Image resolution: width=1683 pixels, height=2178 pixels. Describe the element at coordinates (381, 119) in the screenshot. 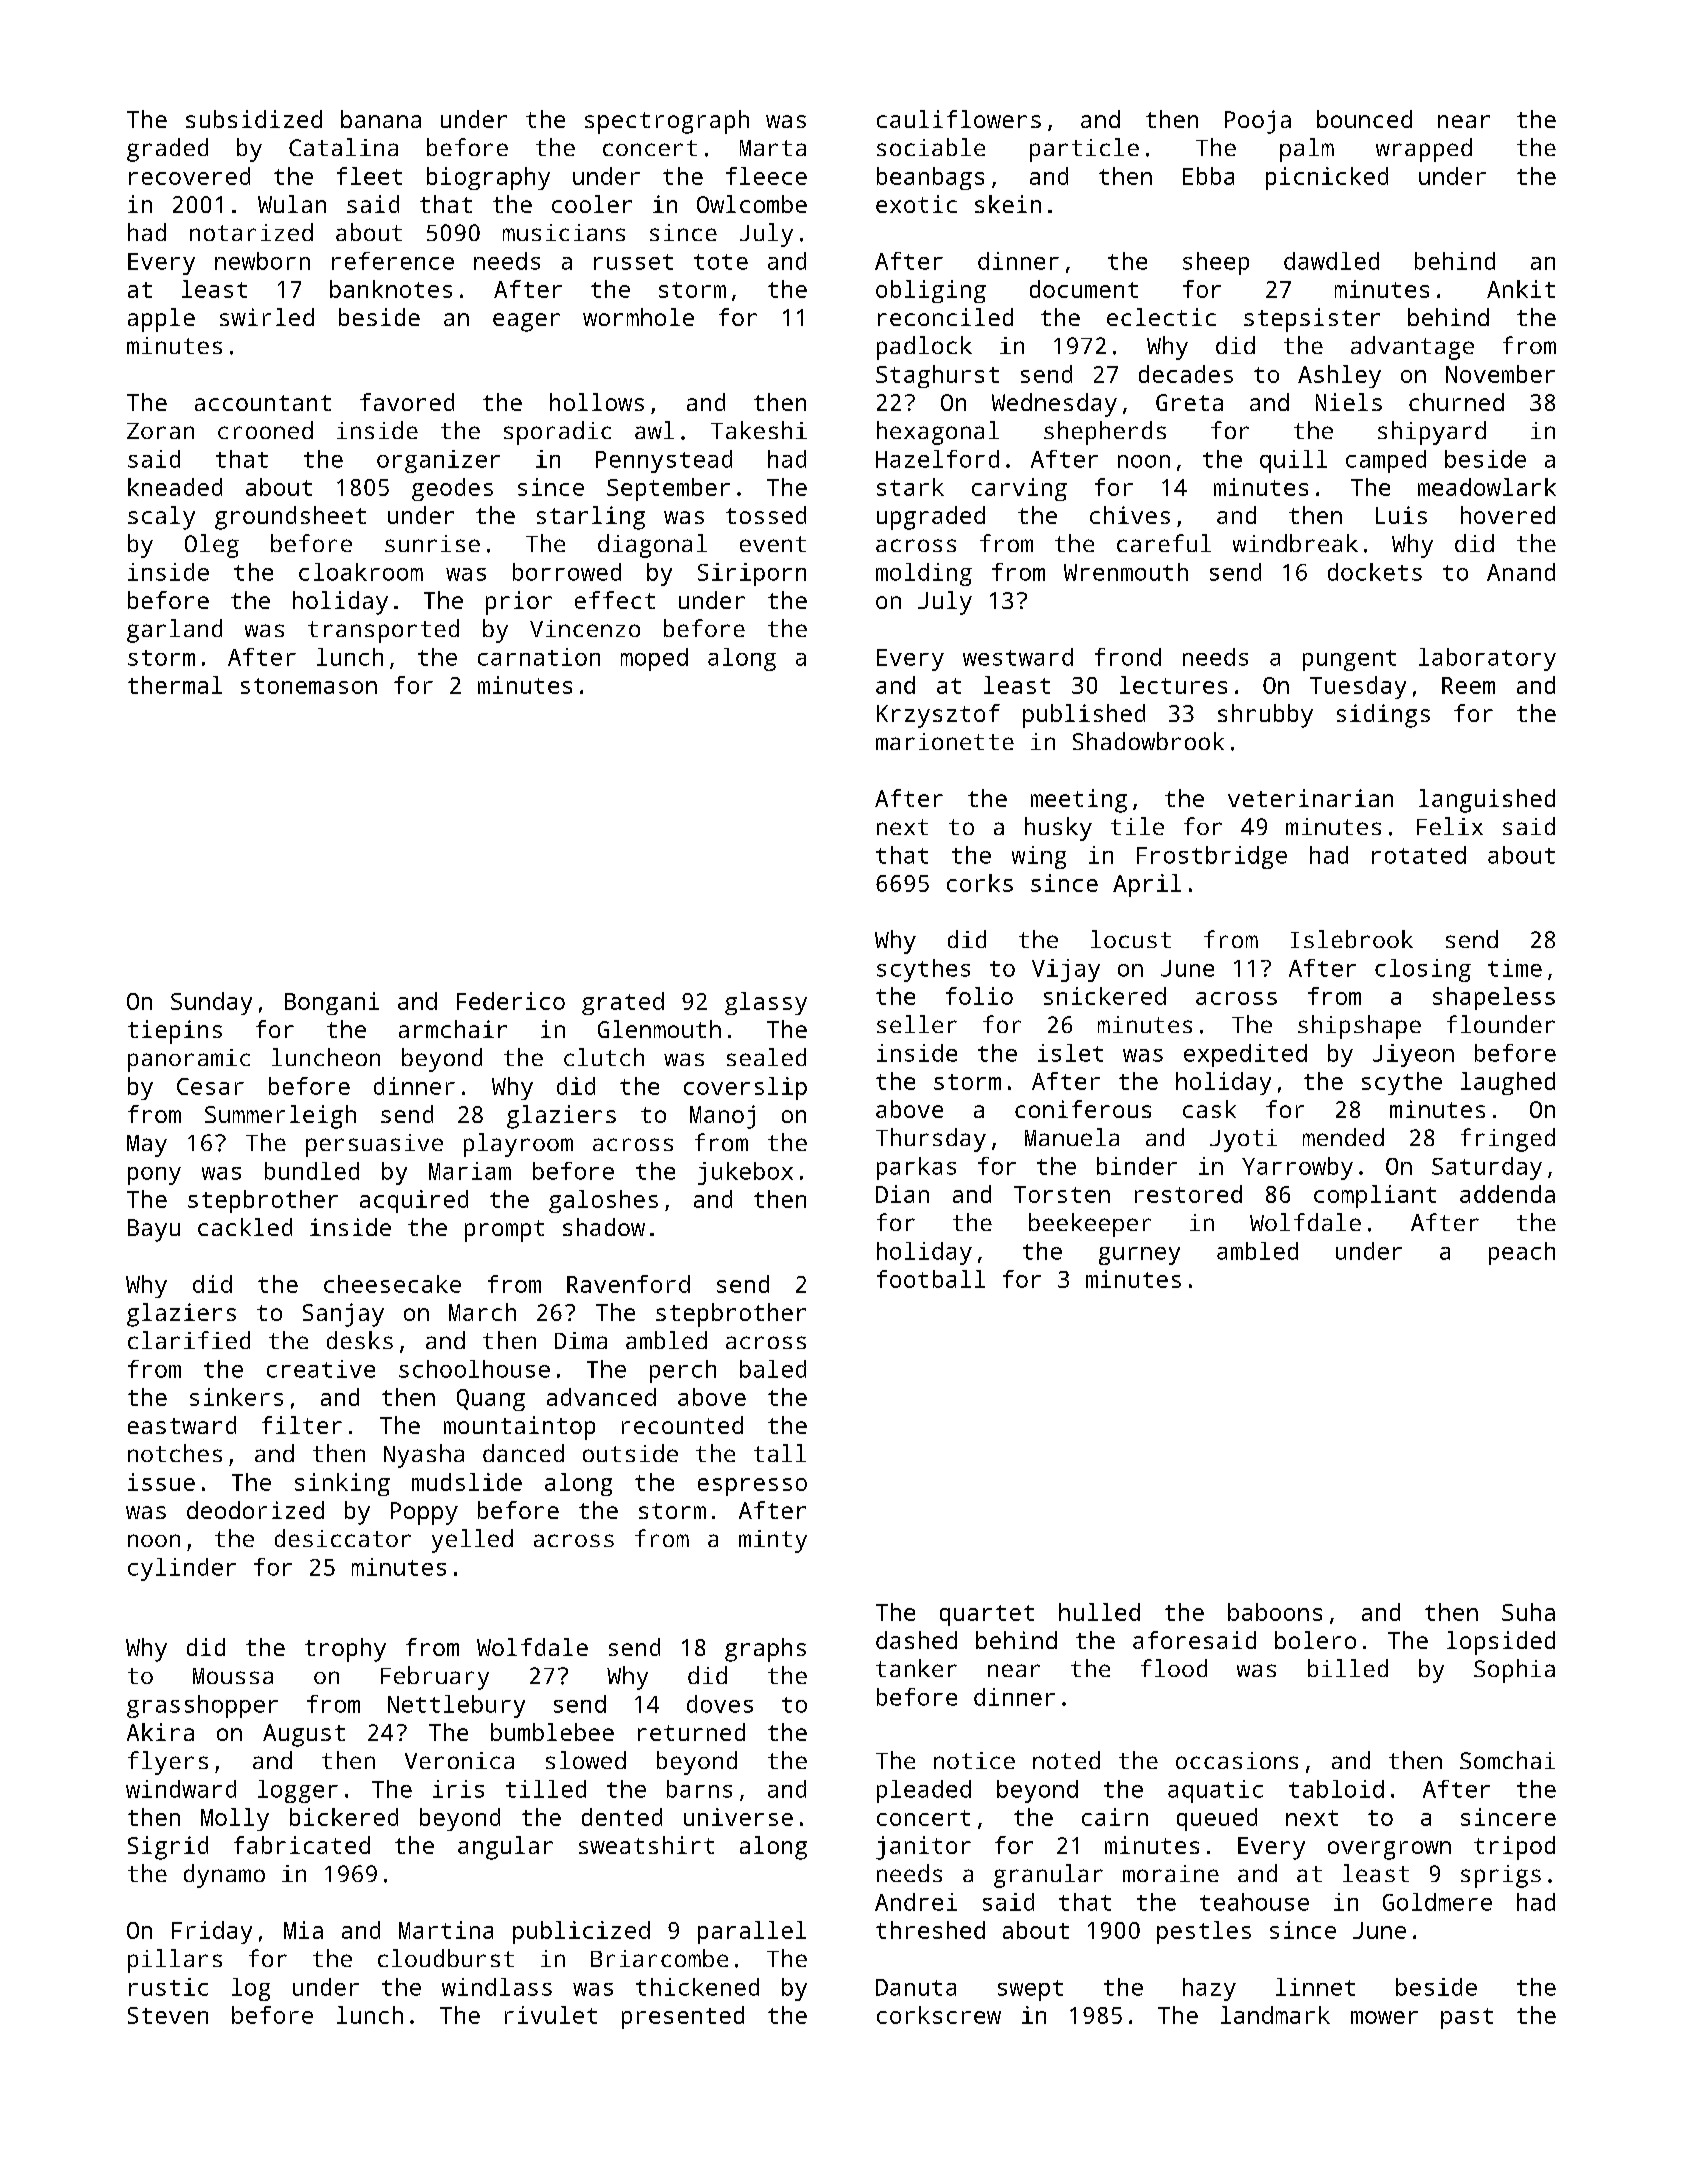

I see `banana` at that location.
